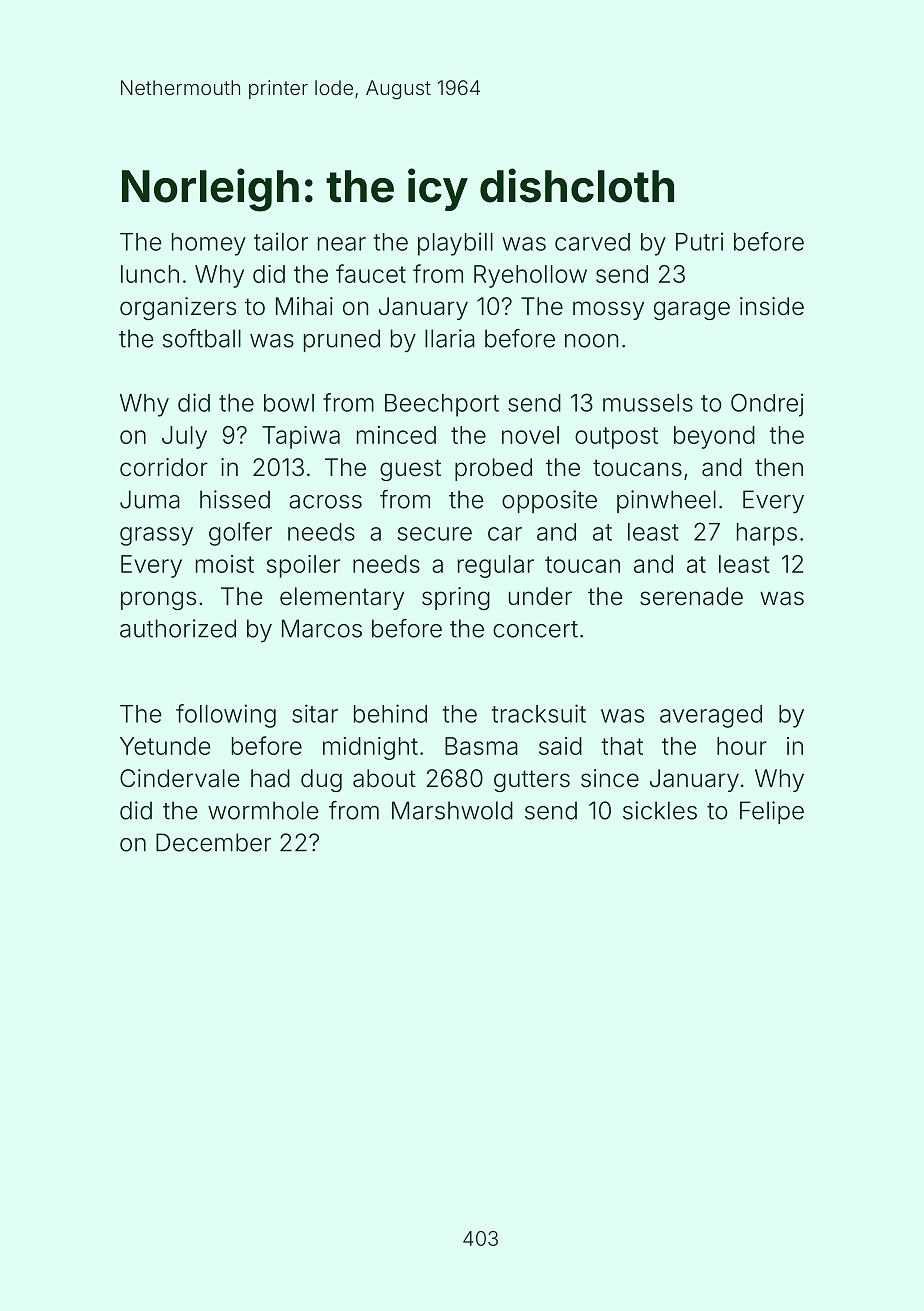 The height and width of the screenshot is (1311, 924). What do you see at coordinates (772, 306) in the screenshot?
I see `inside` at bounding box center [772, 306].
